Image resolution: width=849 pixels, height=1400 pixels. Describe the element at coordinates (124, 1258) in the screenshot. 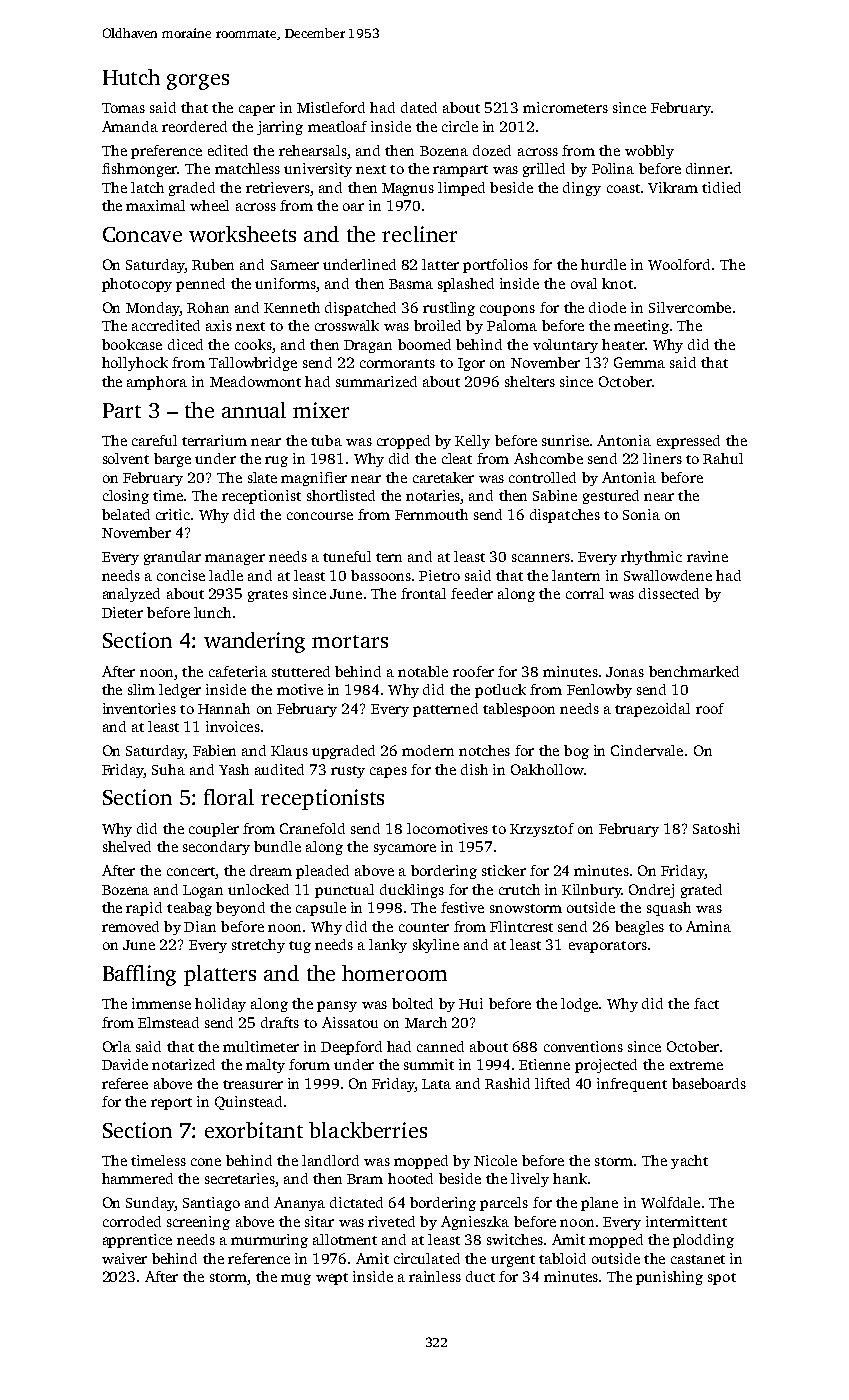

I see `waiver` at that location.
